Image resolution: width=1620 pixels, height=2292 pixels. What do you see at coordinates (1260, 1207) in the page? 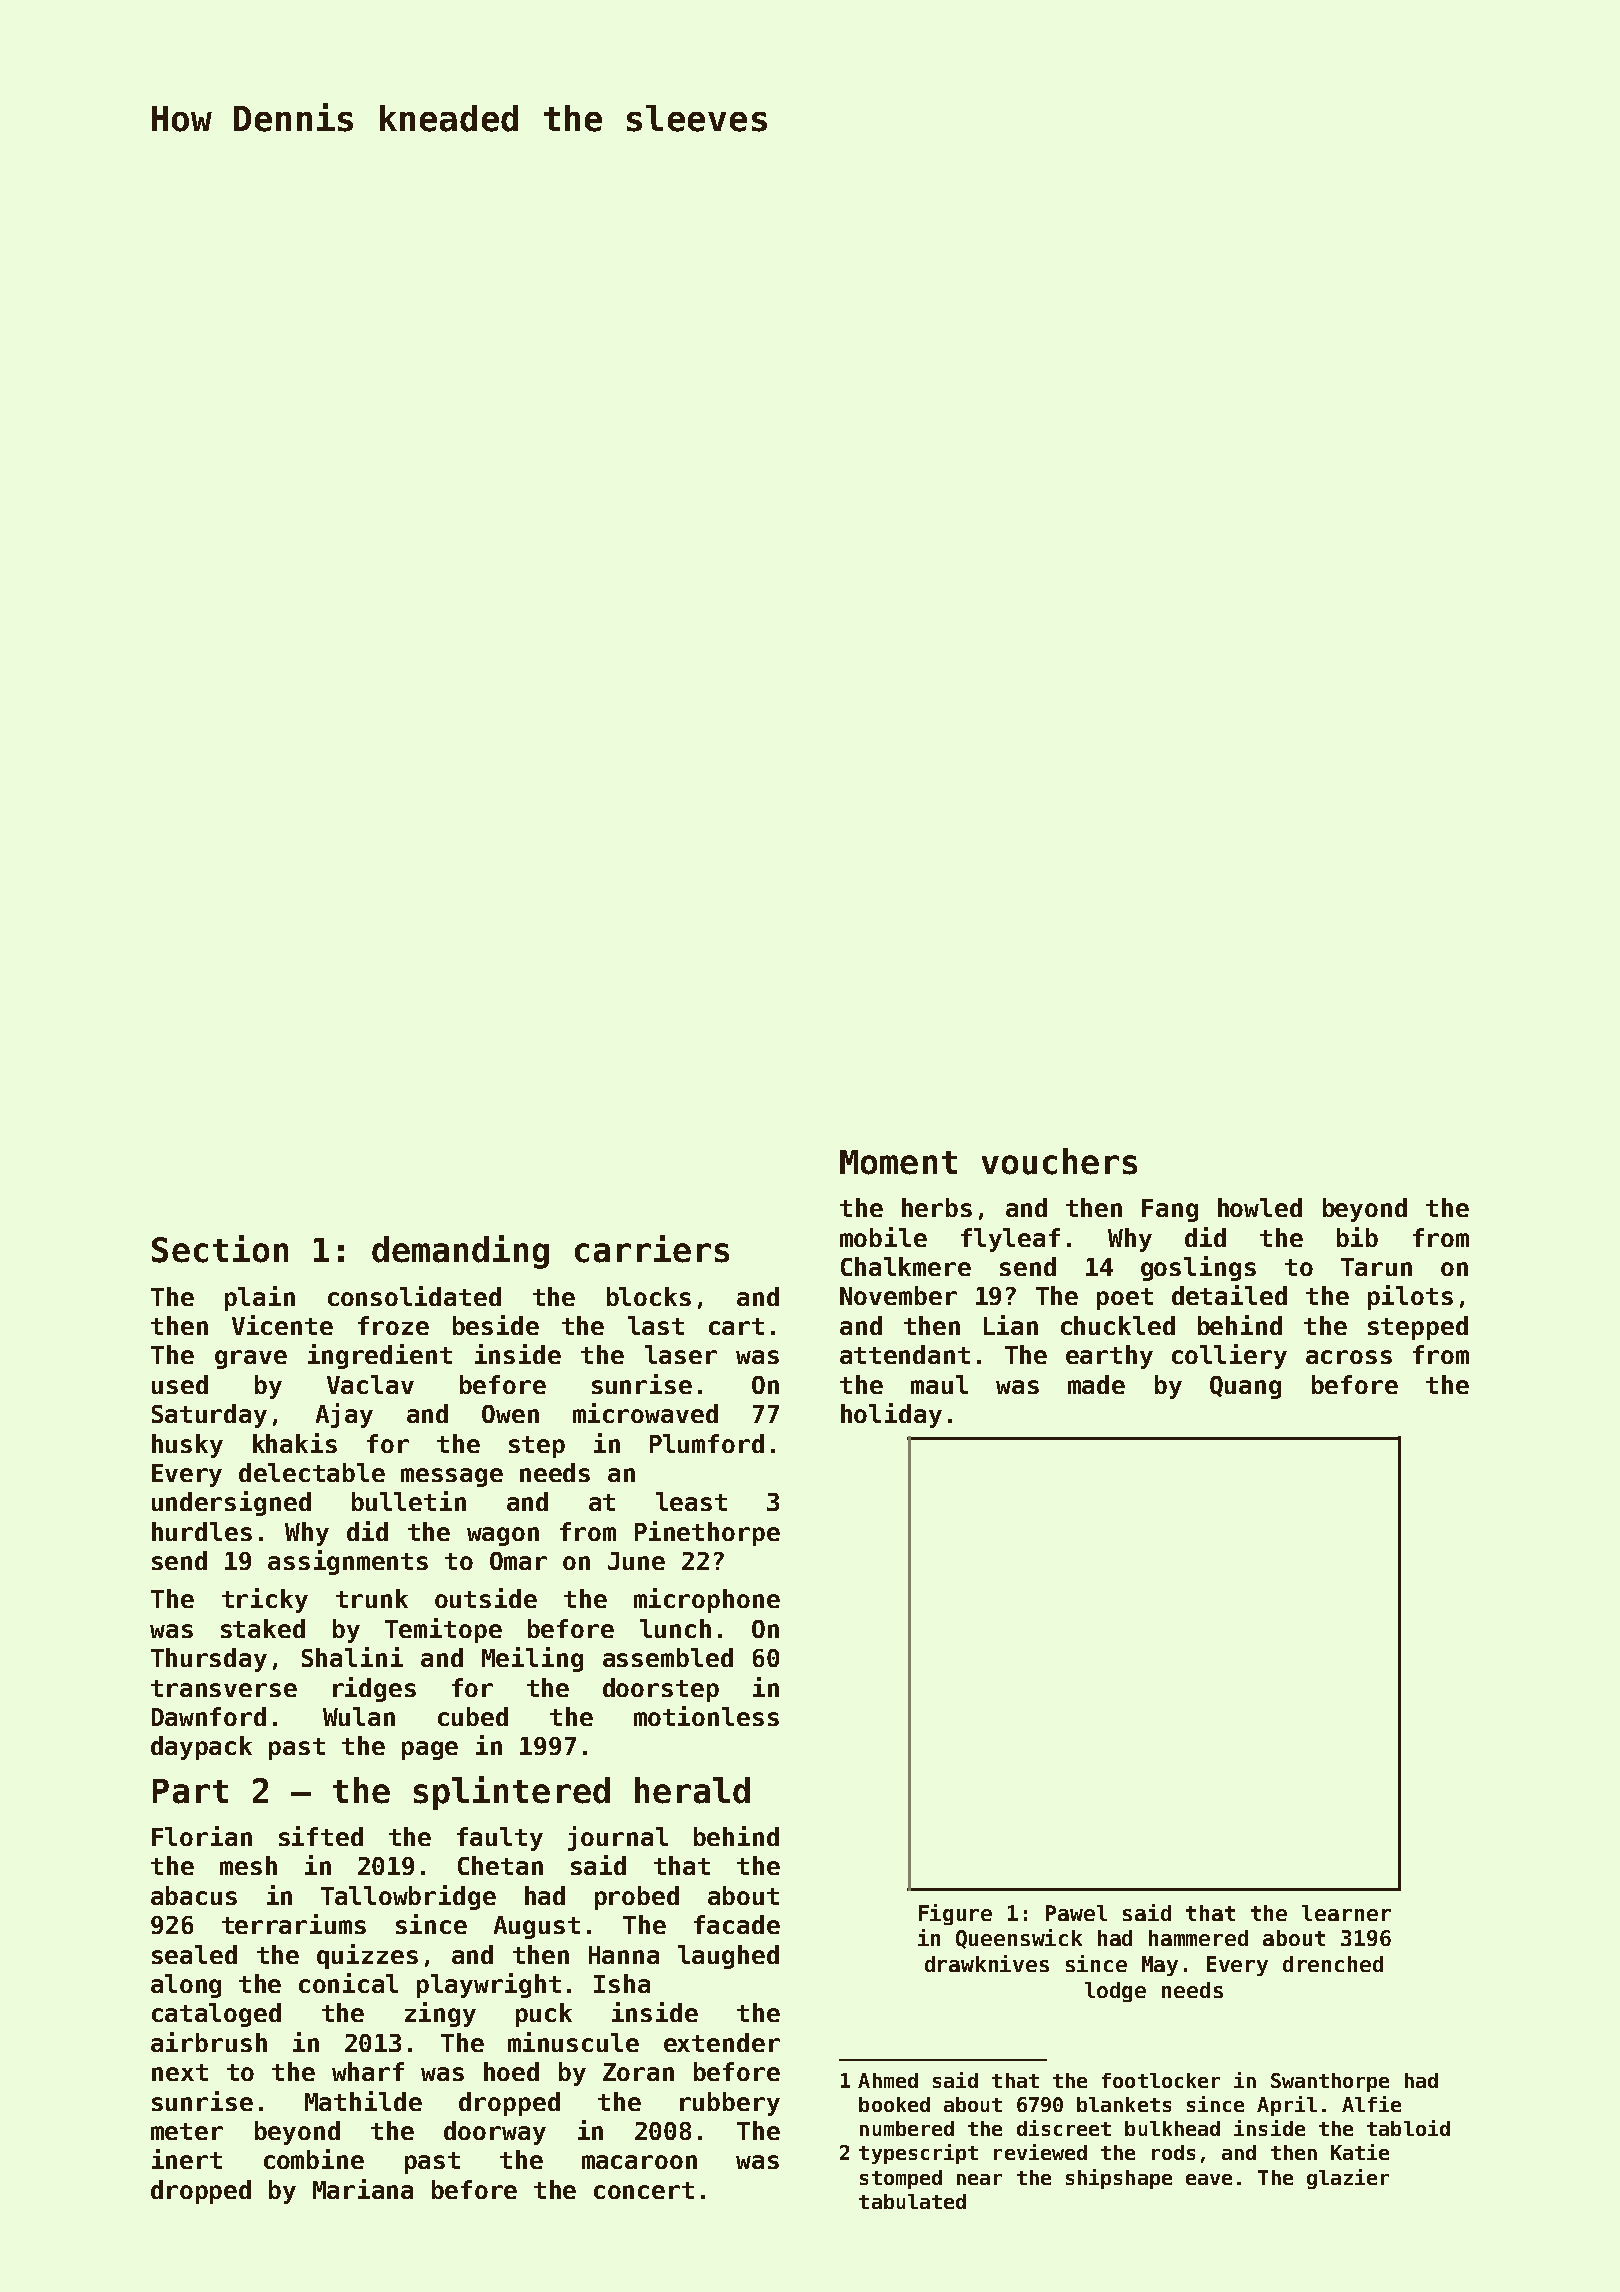
I see `howled` at bounding box center [1260, 1207].
